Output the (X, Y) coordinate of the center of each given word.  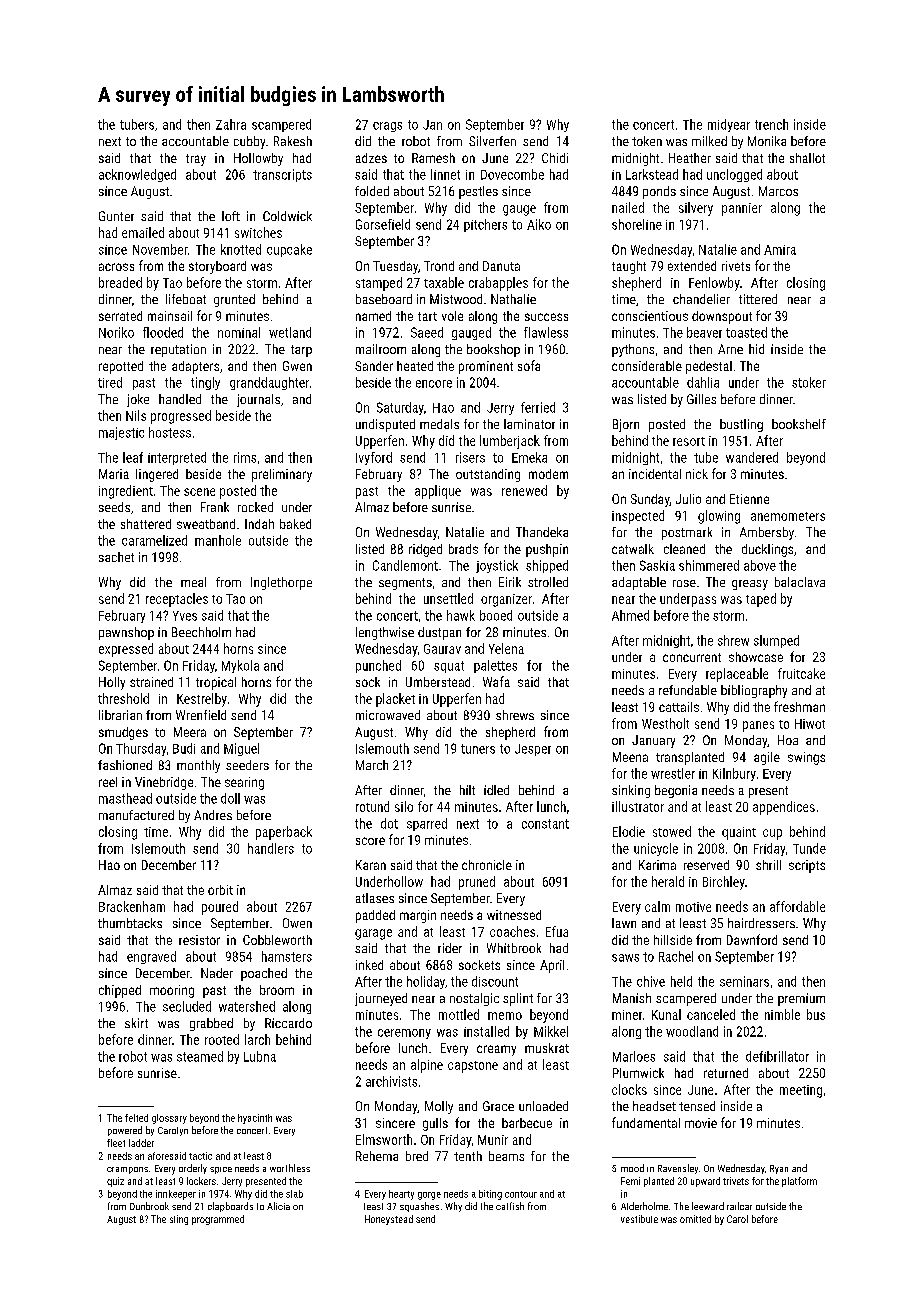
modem (548, 474)
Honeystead (389, 1220)
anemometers (788, 516)
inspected (638, 517)
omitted (695, 1219)
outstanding (488, 475)
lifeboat (186, 299)
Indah (259, 524)
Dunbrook (149, 1206)
